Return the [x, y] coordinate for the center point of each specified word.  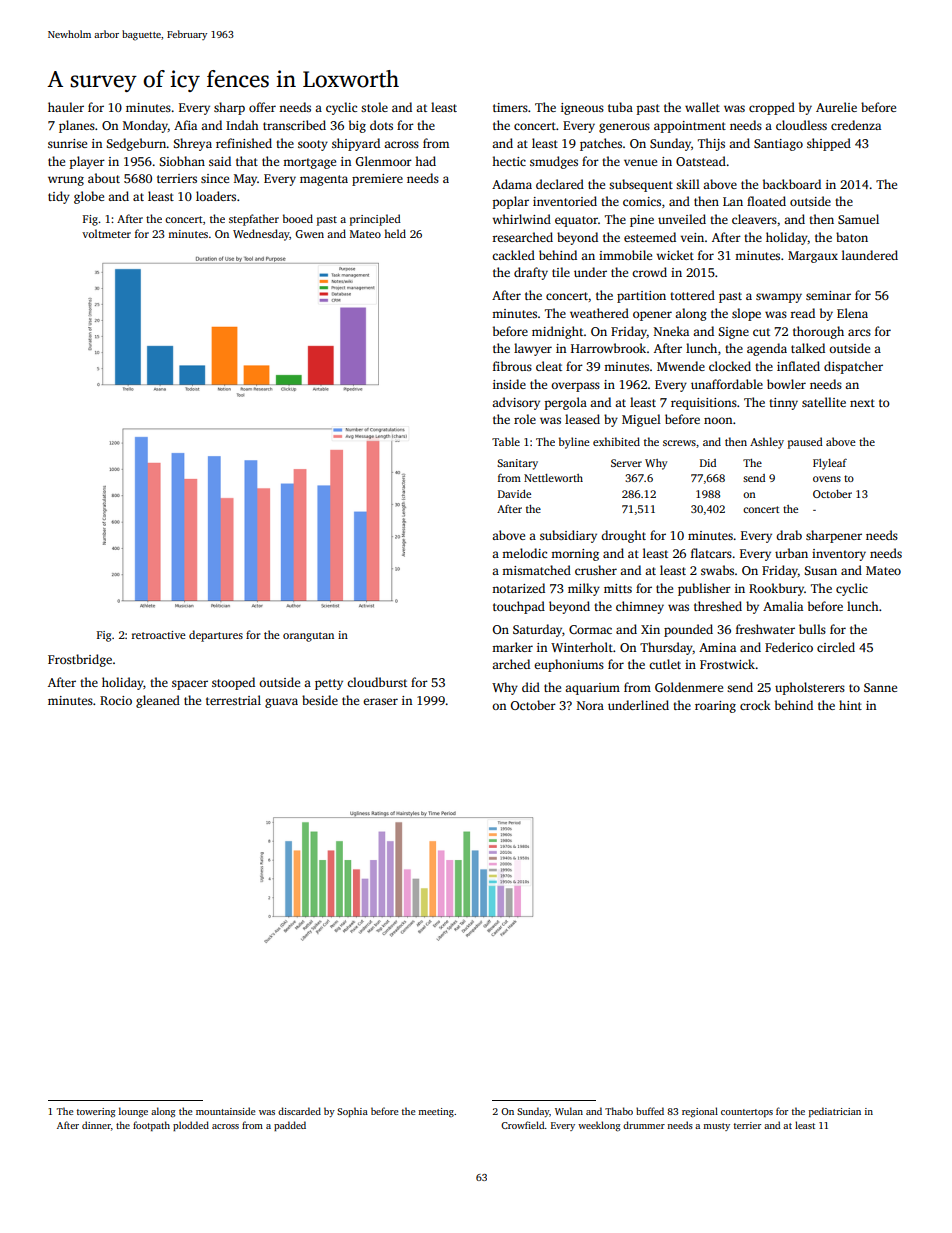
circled [836, 647]
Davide [514, 494]
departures [216, 636]
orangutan [308, 637]
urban [791, 553]
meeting [436, 1112]
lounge [133, 1112]
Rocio [116, 700]
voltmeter [106, 233]
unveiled [682, 219]
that [247, 161]
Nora [590, 705]
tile [561, 272]
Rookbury [776, 589]
